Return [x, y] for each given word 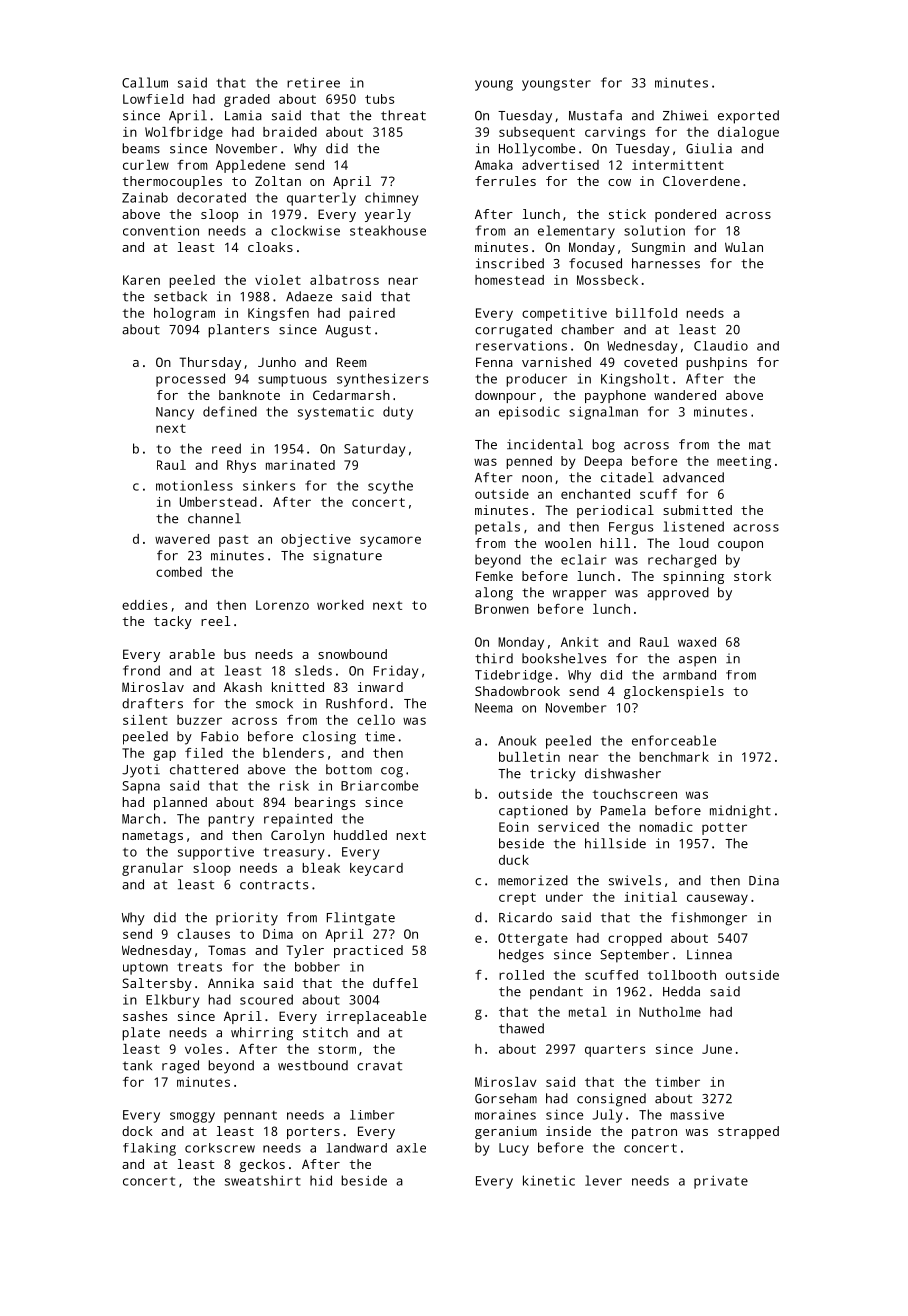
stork [752, 576]
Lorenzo [282, 605]
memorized [533, 880]
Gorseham [506, 1098]
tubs [379, 99]
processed [190, 380]
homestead [509, 280]
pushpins [716, 363]
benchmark [674, 757]
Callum [145, 82]
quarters [615, 1051]
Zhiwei [685, 115]
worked [340, 605]
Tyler [305, 951]
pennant [250, 1117]
